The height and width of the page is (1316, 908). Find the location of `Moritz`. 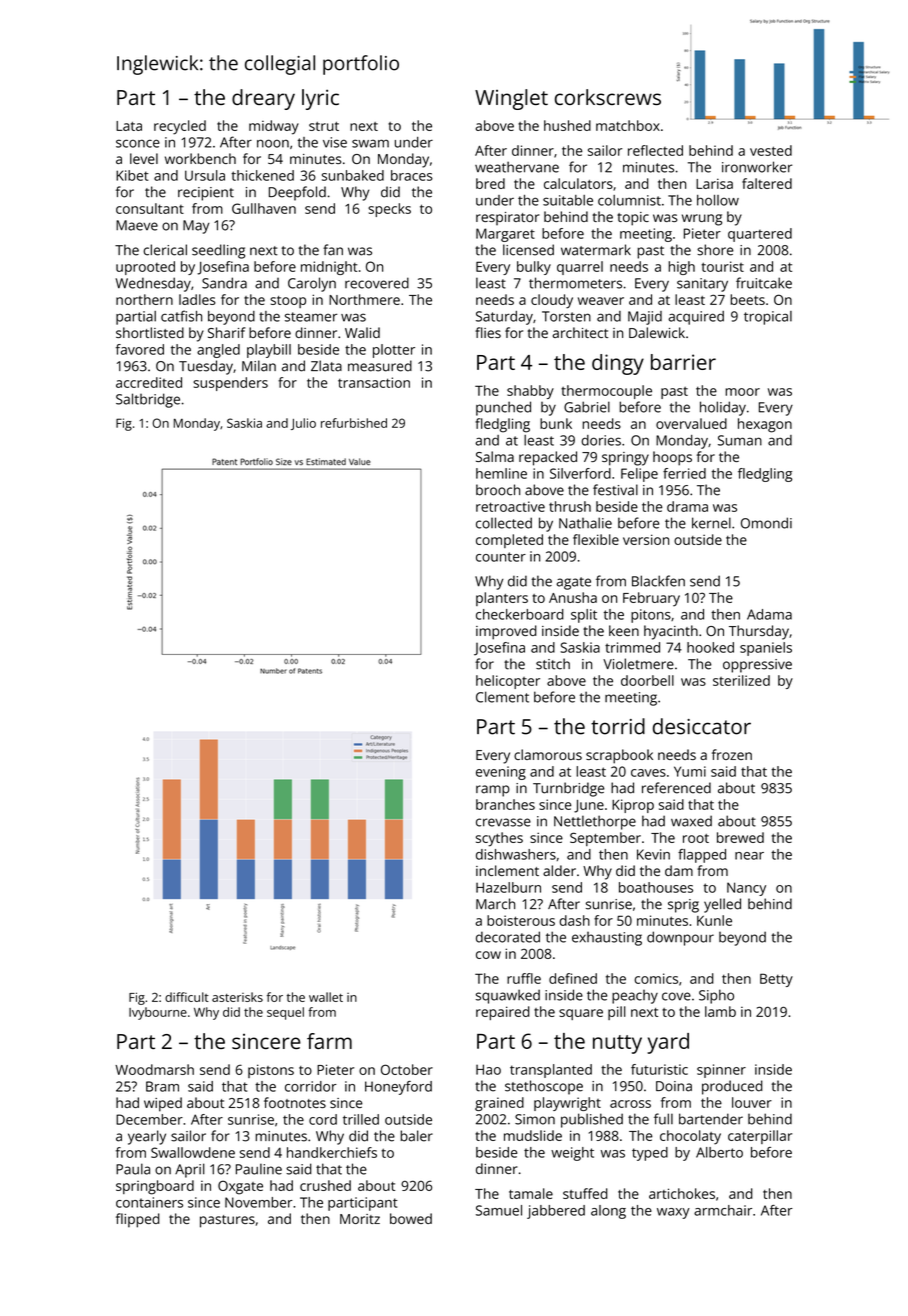

Moritz is located at coordinates (360, 1219).
